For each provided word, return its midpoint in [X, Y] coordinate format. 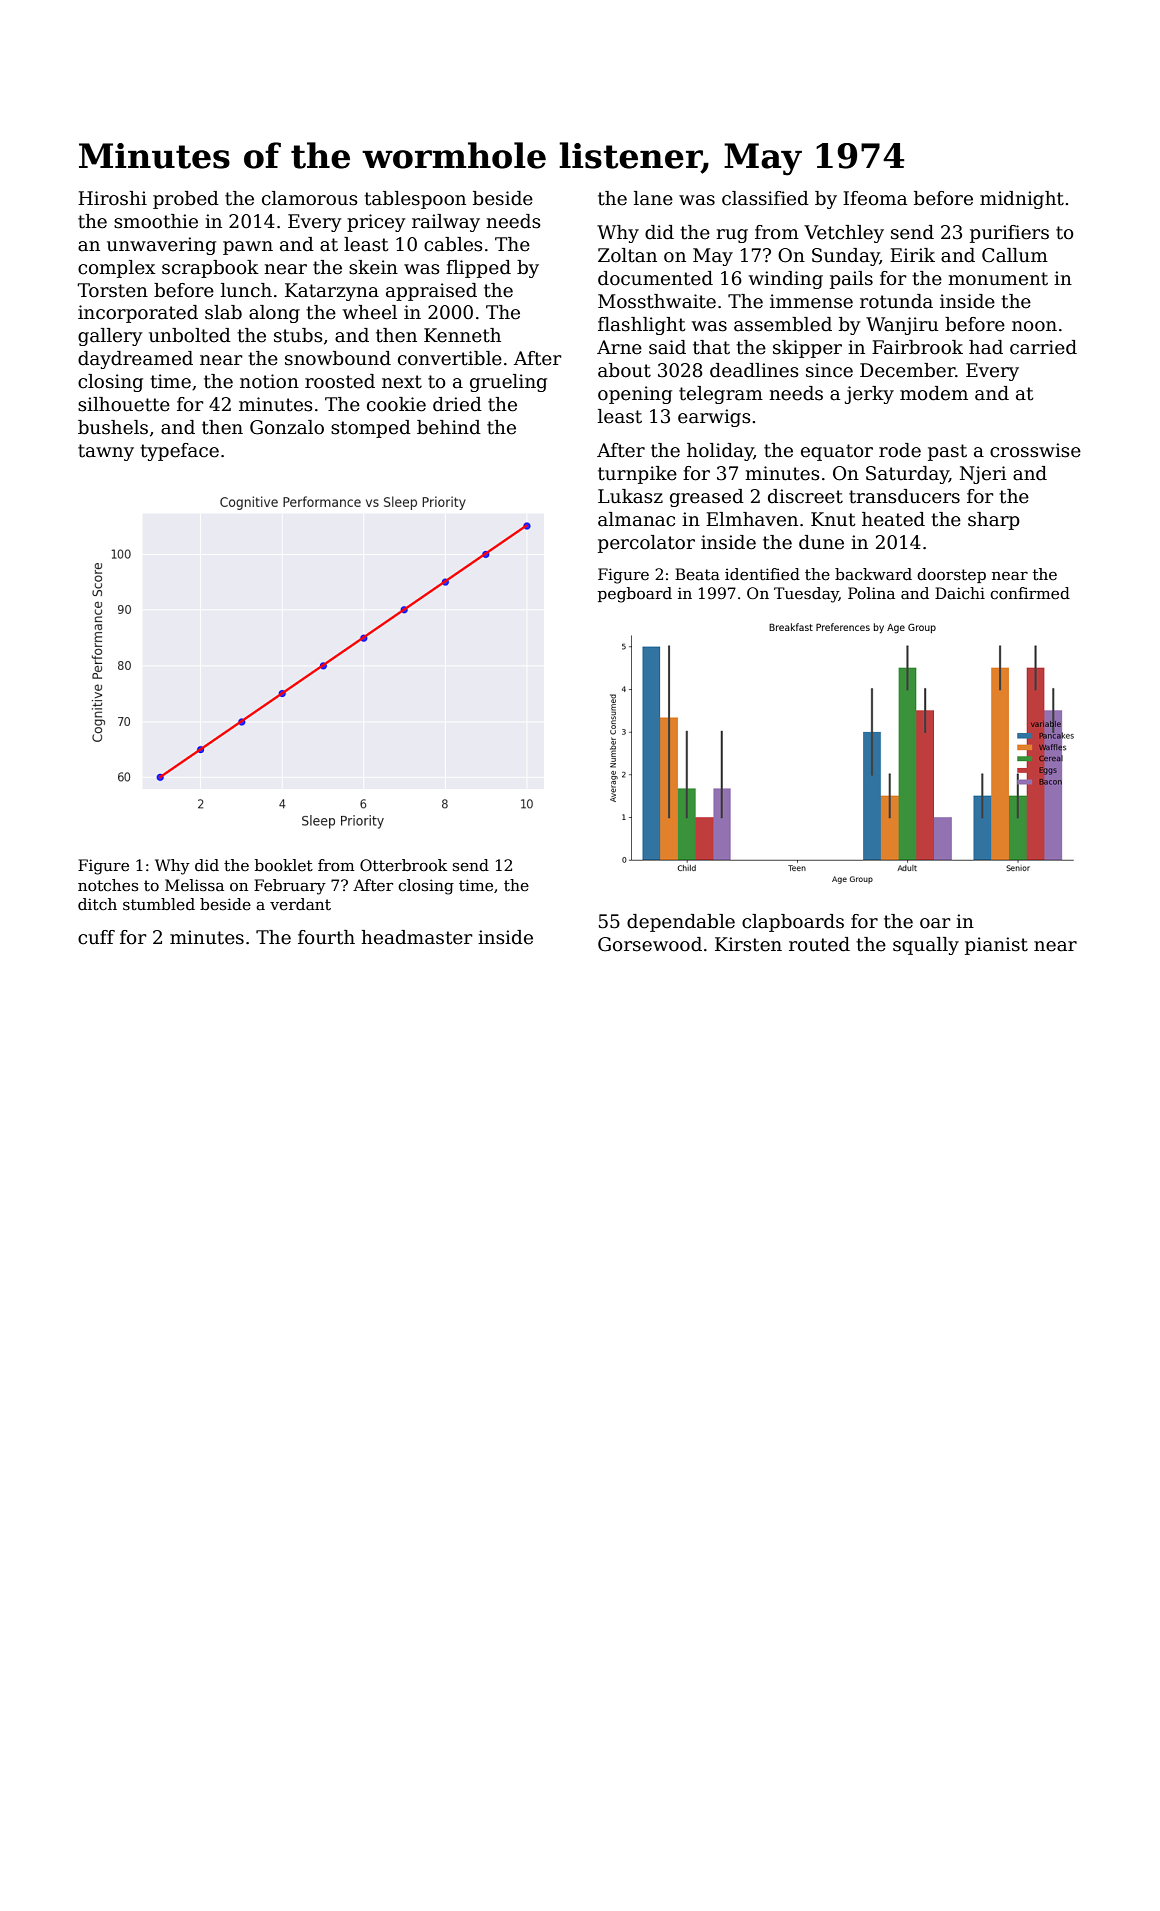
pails [851, 280]
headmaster [417, 937]
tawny [106, 452]
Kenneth [462, 335]
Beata [697, 574]
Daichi [960, 593]
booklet [284, 865]
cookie [396, 404]
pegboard [635, 595]
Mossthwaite [657, 301]
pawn [248, 248]
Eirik [912, 255]
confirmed [1030, 593]
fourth [326, 937]
